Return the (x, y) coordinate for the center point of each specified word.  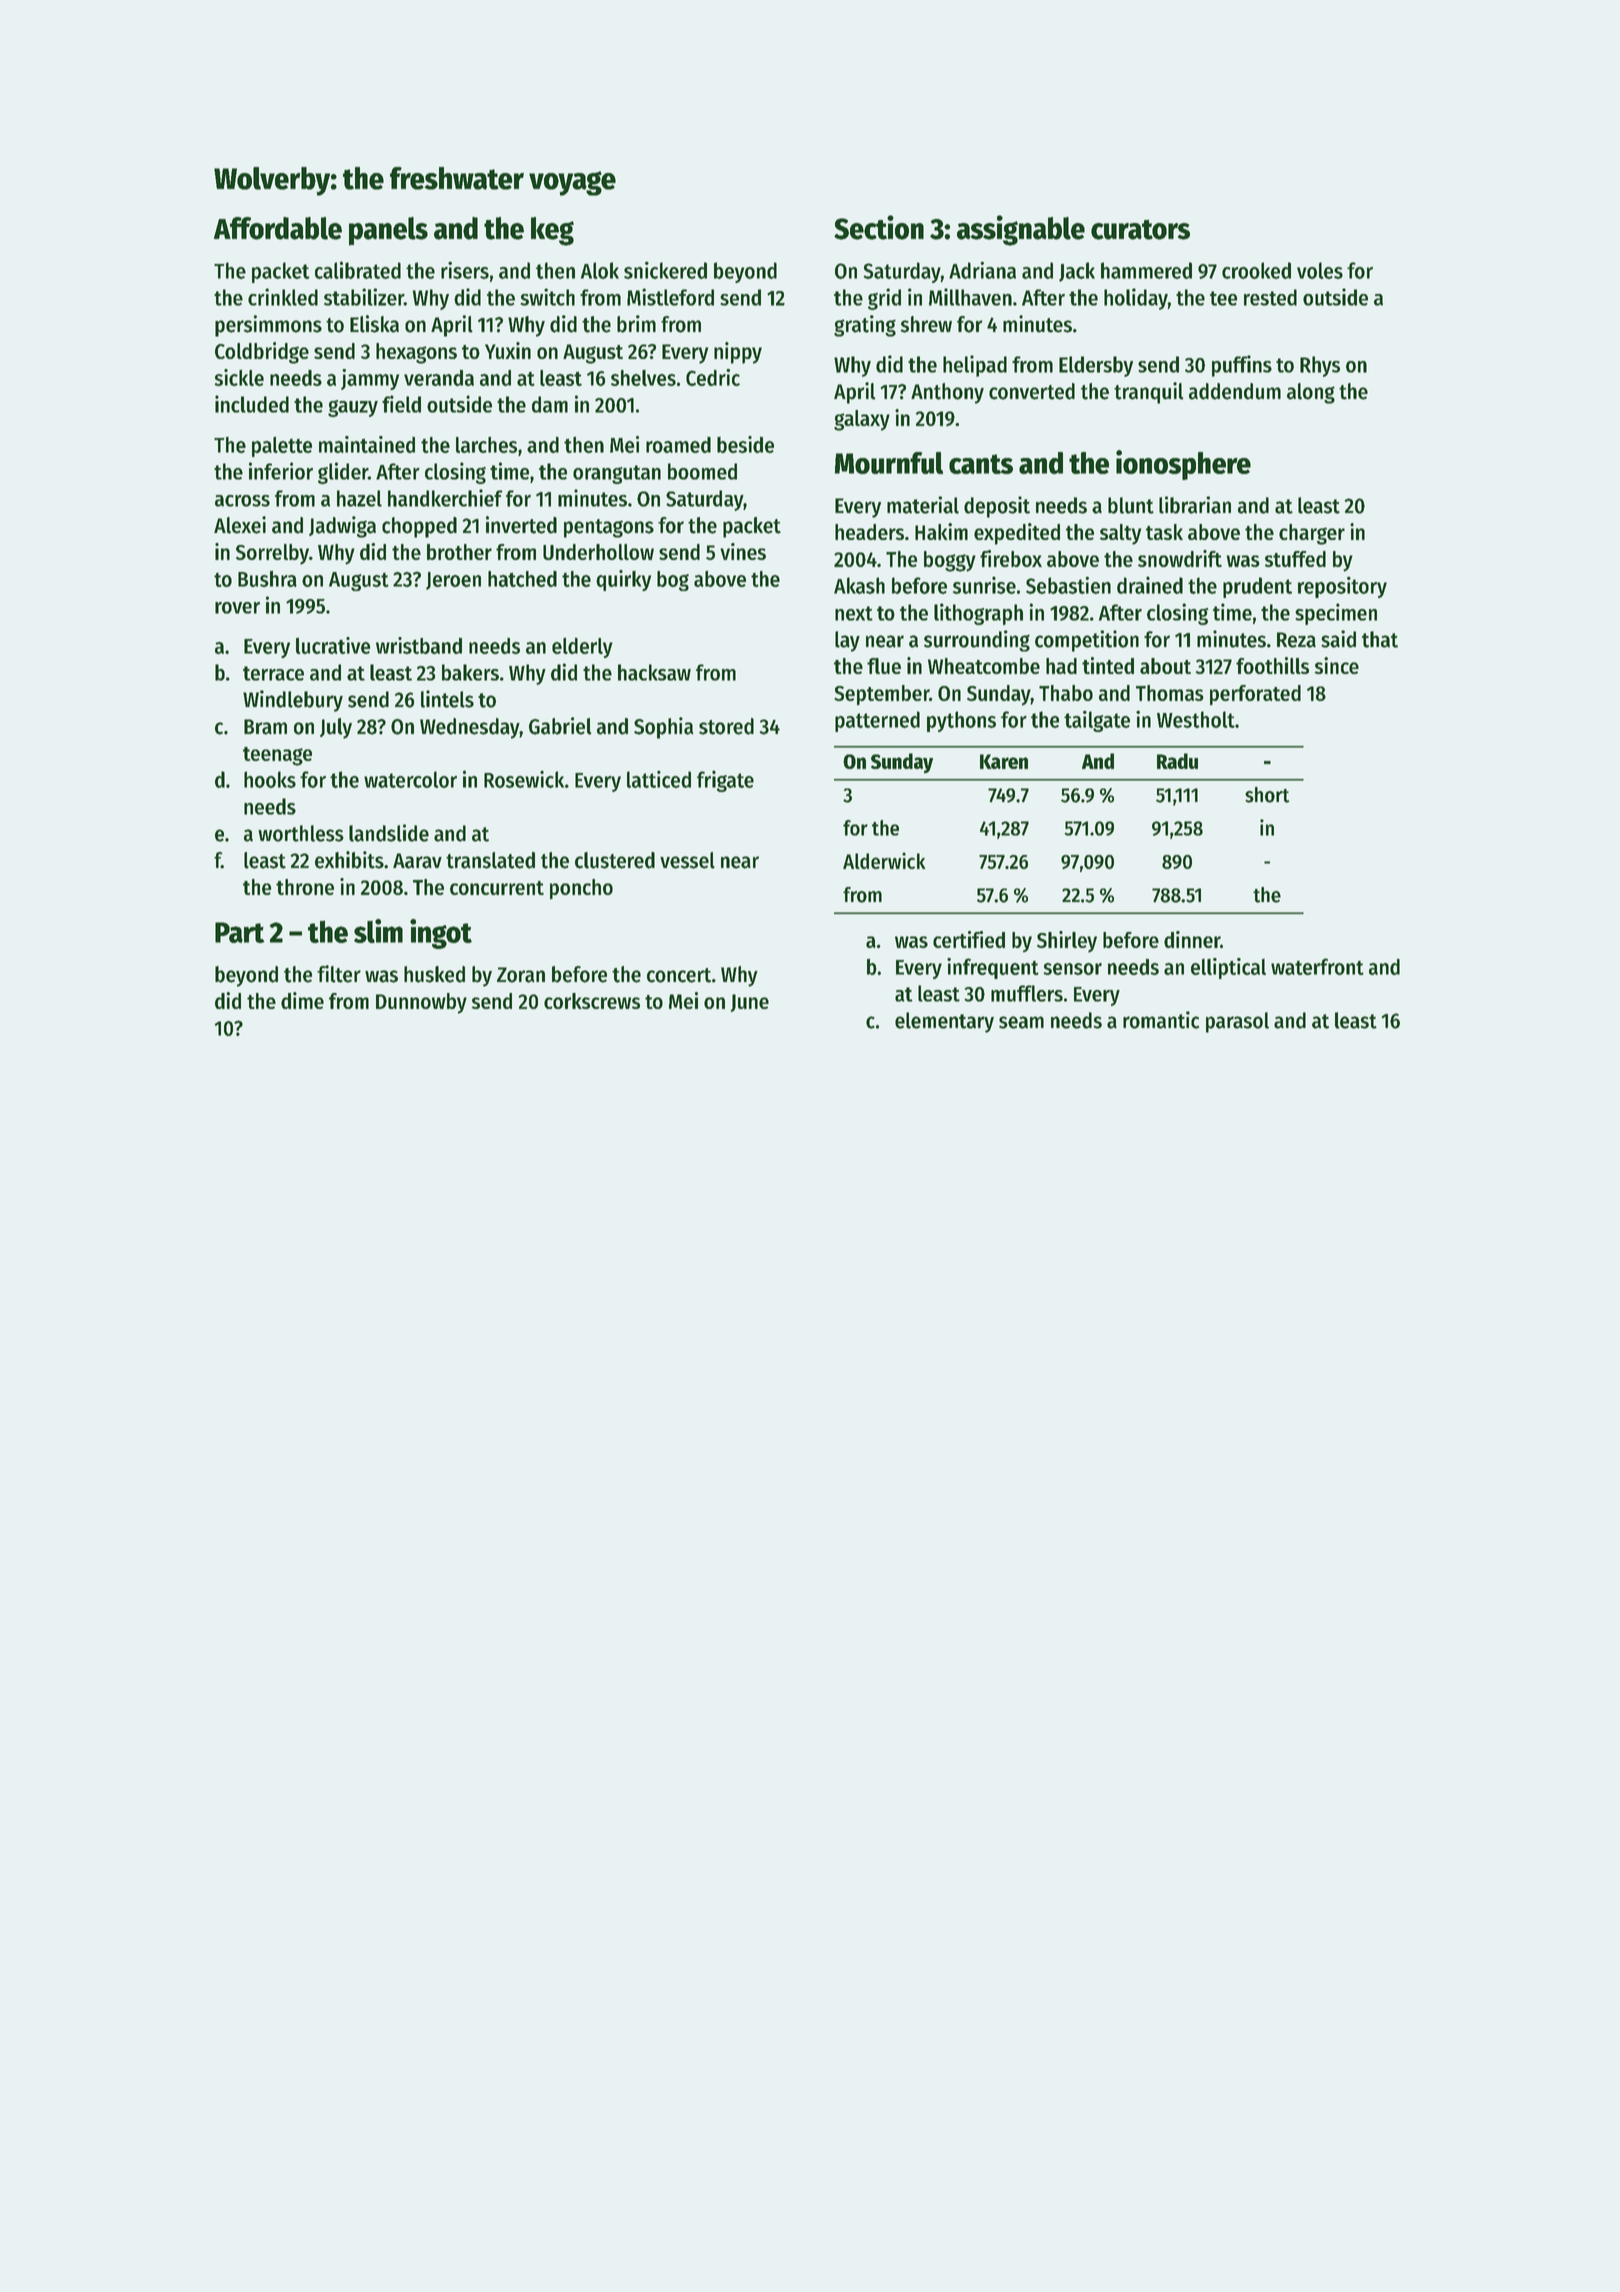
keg (552, 231)
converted (1032, 391)
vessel (687, 860)
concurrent (497, 888)
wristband (419, 645)
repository (1342, 587)
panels (388, 231)
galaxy (862, 420)
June (750, 1003)
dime (302, 1000)
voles (1320, 270)
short (1267, 795)
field (401, 404)
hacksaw (654, 672)
